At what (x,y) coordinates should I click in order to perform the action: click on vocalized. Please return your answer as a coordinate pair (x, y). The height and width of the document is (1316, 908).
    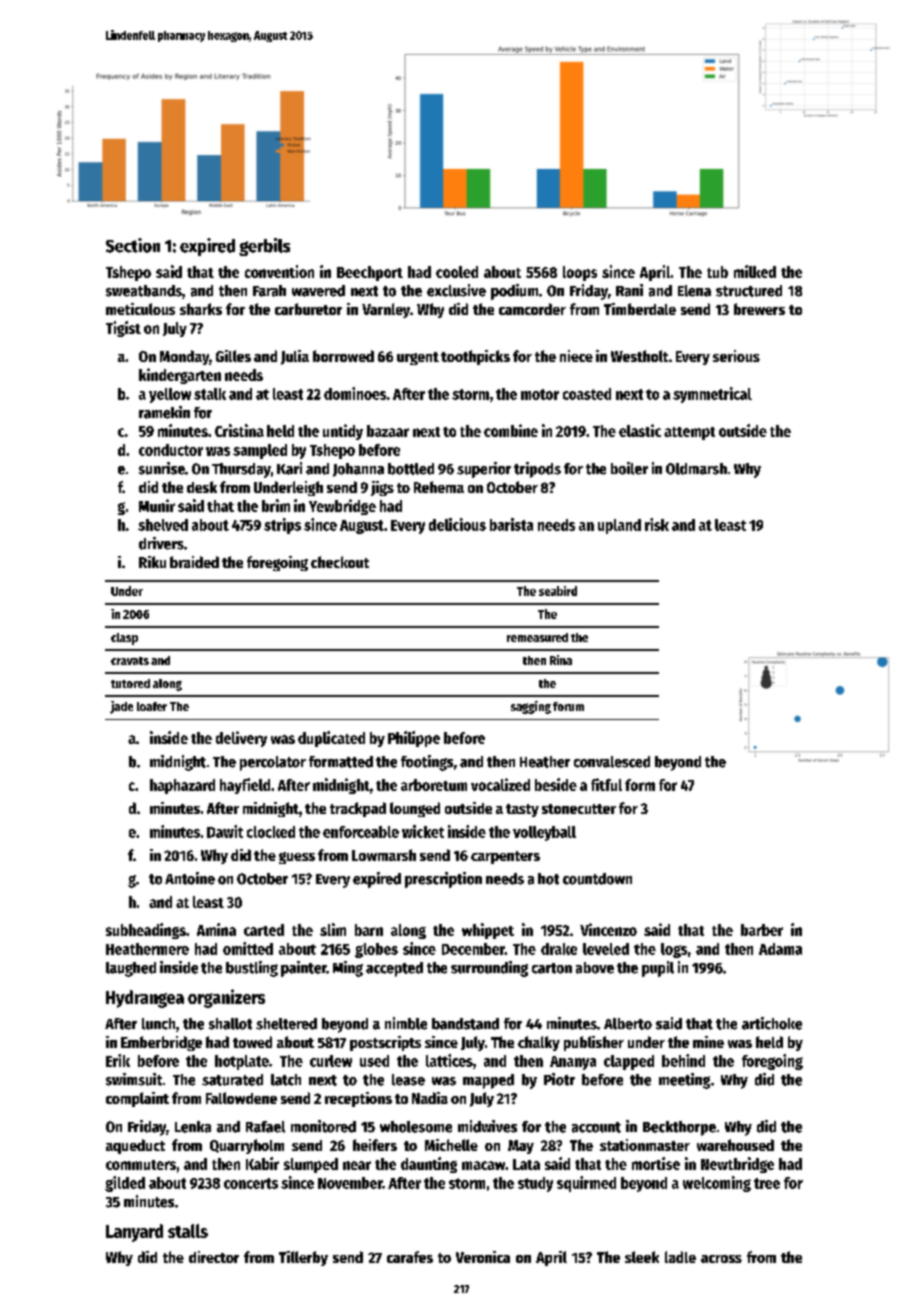
    Looking at the image, I should click on (500, 784).
